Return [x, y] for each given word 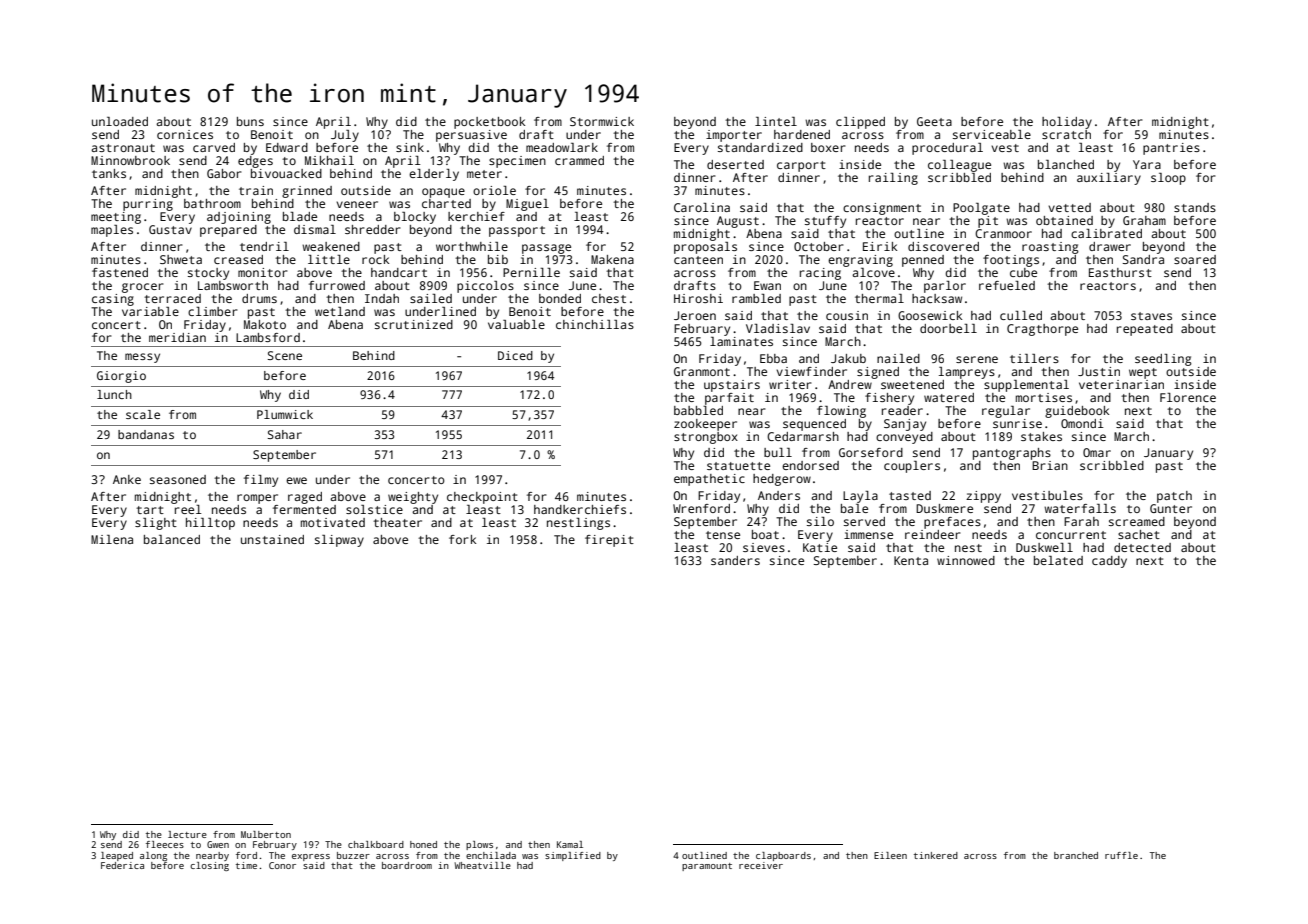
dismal [315, 229]
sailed [431, 298]
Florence [1188, 397]
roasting [1050, 248]
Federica [122, 865]
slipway [339, 541]
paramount [707, 867]
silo [820, 521]
